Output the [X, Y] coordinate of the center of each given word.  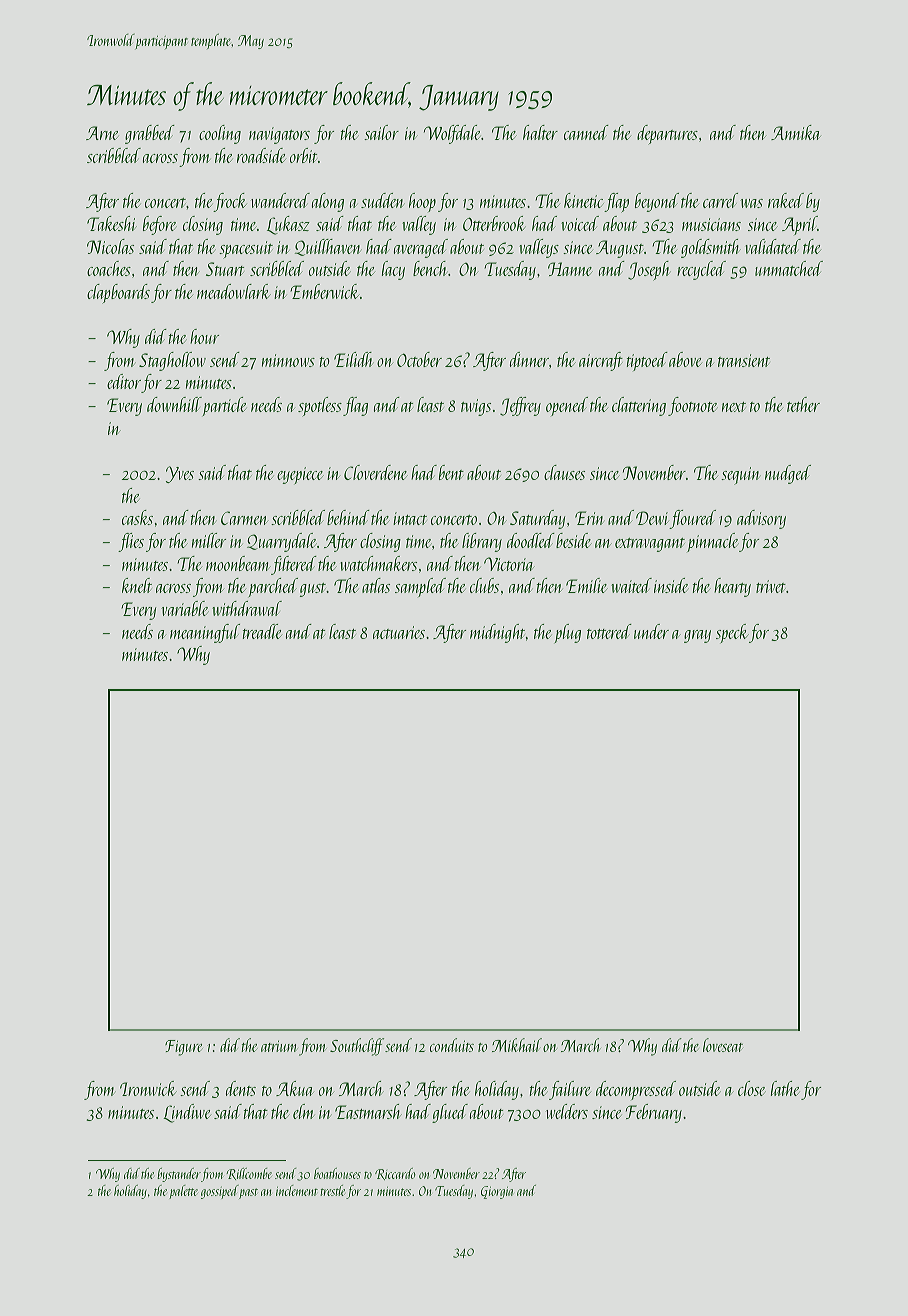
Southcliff [357, 1047]
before [160, 225]
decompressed [636, 1090]
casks [137, 517]
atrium [279, 1046]
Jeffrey [520, 406]
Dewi [653, 520]
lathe [785, 1088]
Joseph [649, 271]
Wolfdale [452, 134]
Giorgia [497, 1192]
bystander [179, 1175]
